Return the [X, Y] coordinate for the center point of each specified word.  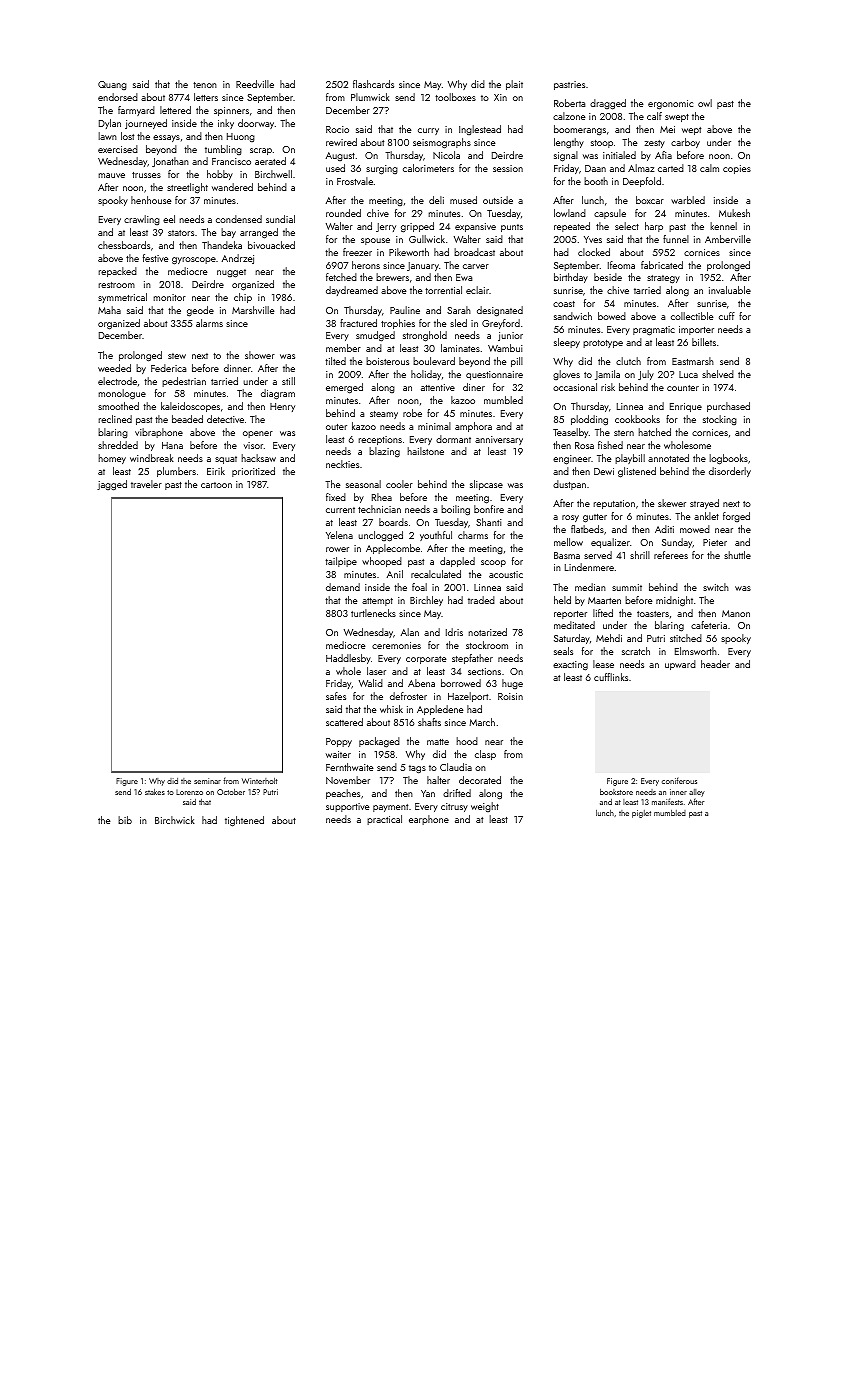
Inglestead [480, 130]
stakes [155, 792]
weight [485, 807]
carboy [685, 143]
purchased [728, 407]
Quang [112, 85]
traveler [146, 484]
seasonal [363, 484]
